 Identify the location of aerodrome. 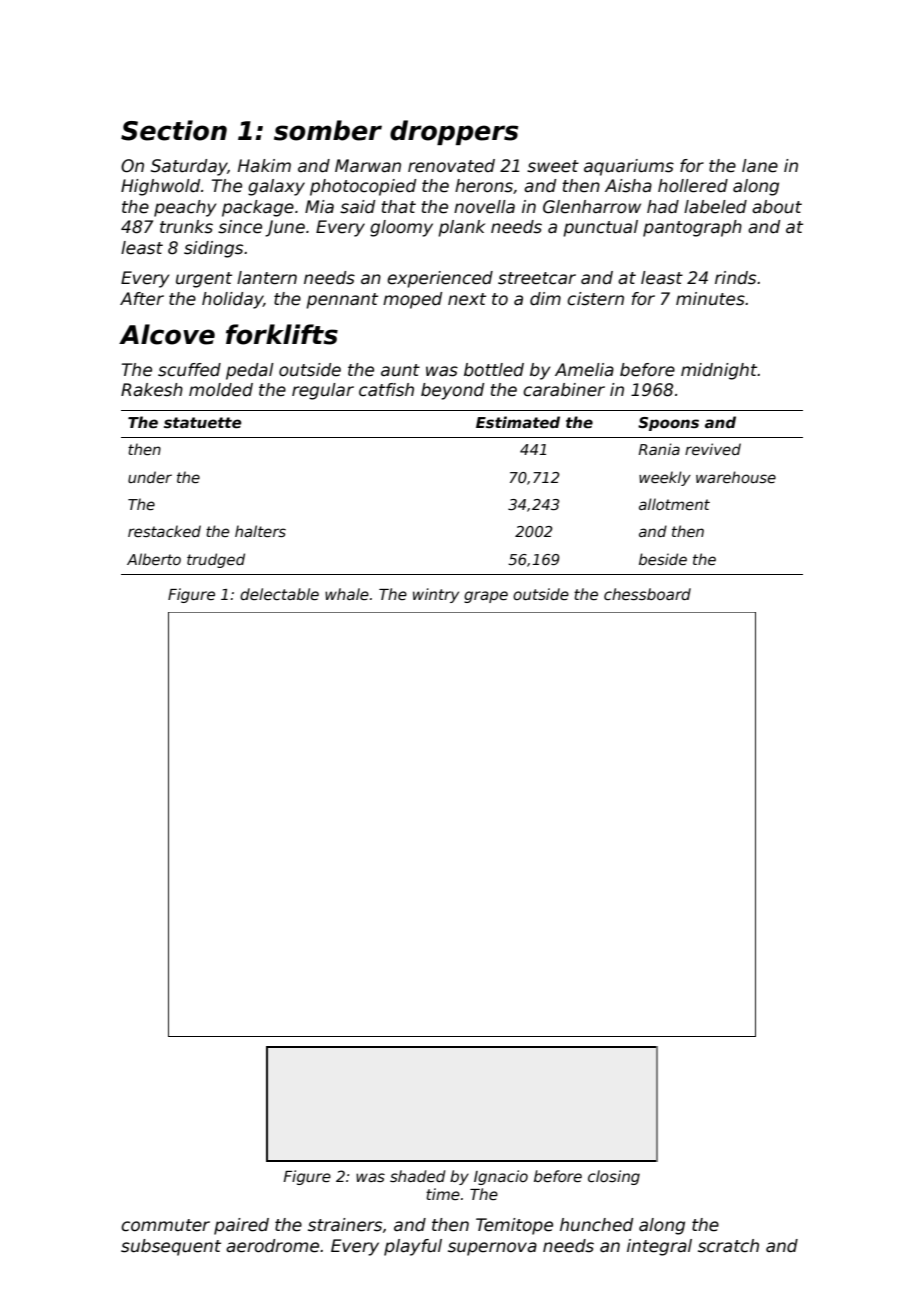
(272, 1246).
